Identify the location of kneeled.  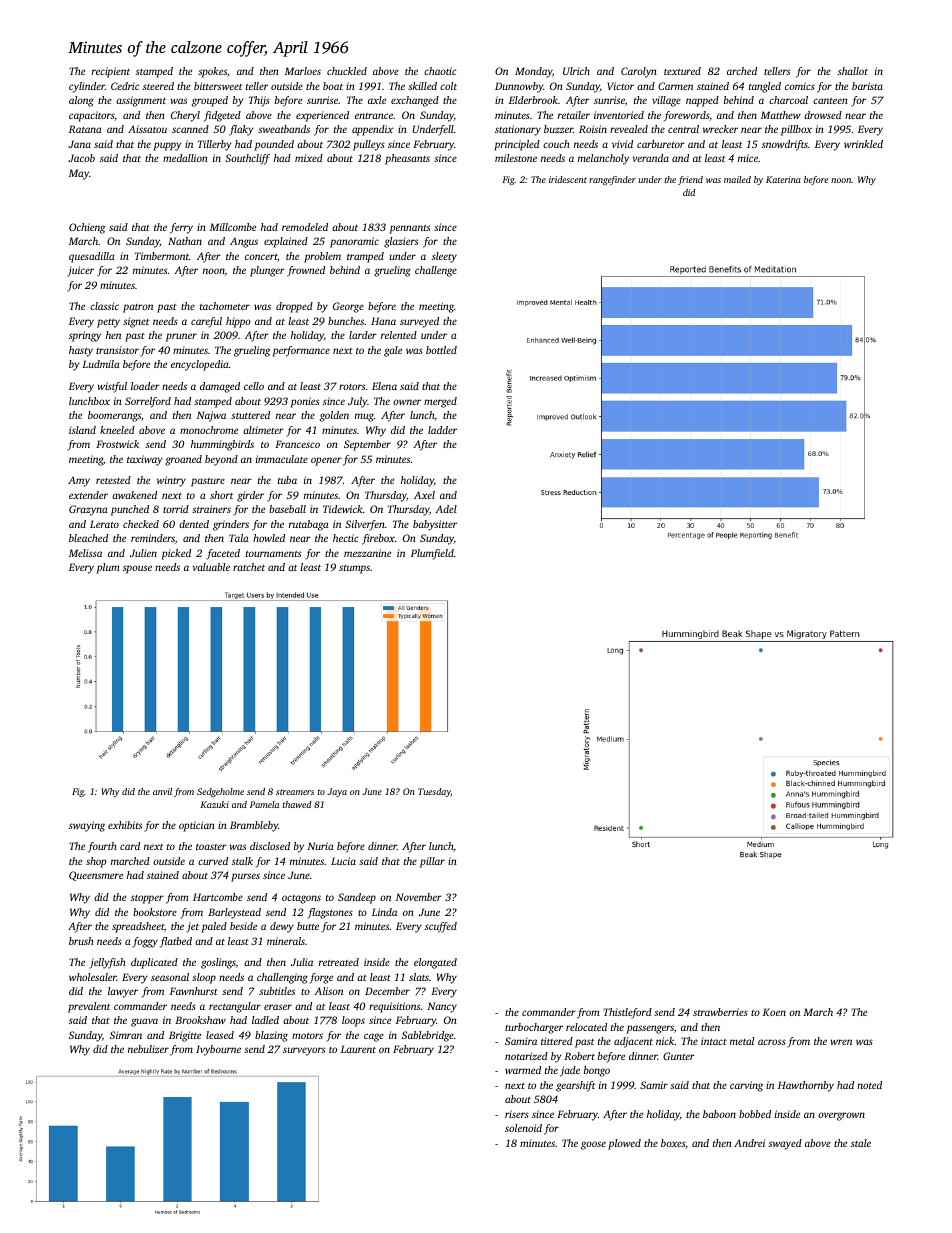
(117, 430).
